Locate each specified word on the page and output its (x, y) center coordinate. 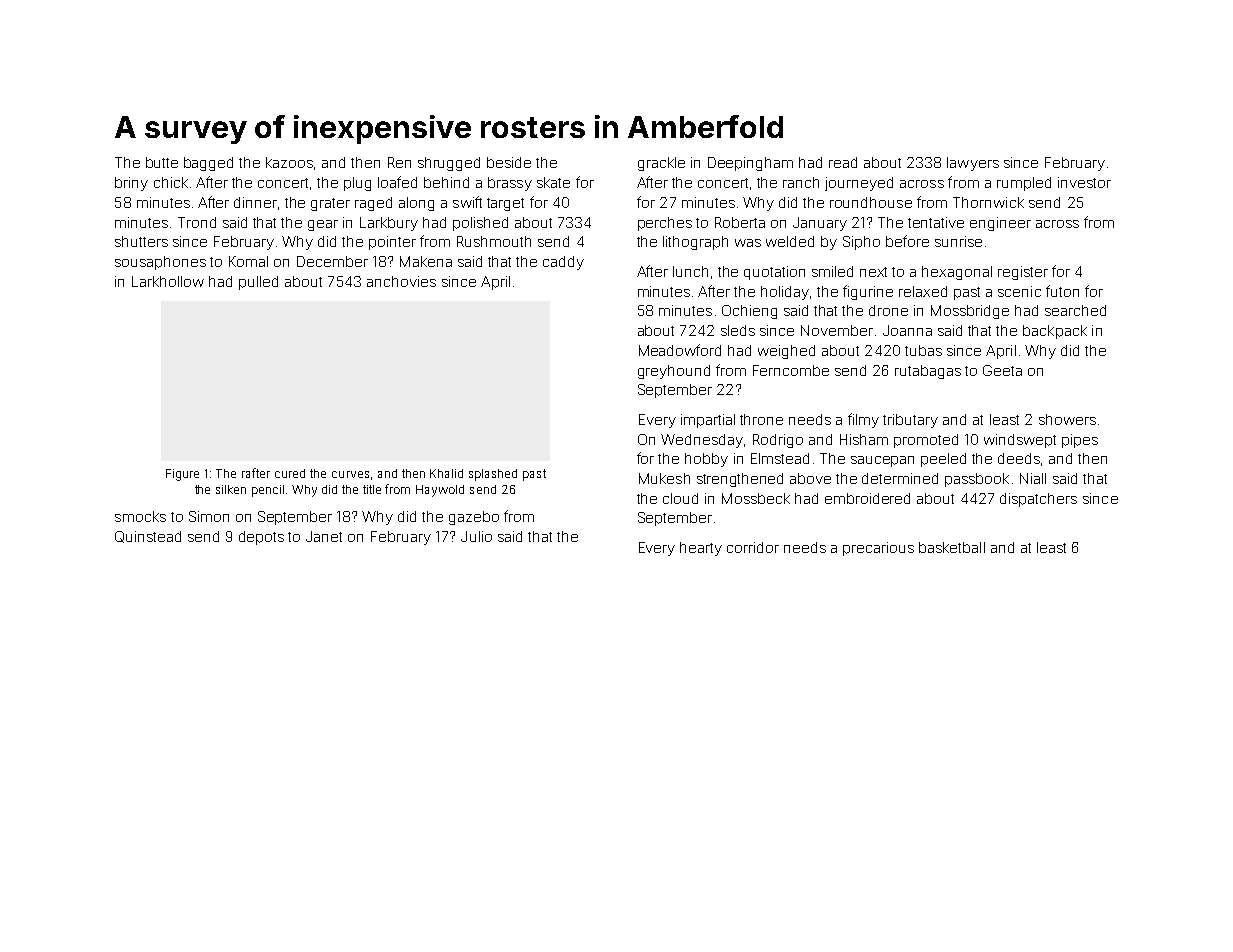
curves (350, 474)
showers (1067, 419)
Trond (197, 222)
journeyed (859, 184)
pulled (258, 283)
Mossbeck (756, 498)
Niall (1033, 478)
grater (330, 204)
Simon (209, 516)
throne (761, 419)
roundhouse (871, 202)
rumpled (1024, 184)
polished (480, 224)
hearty (701, 549)
